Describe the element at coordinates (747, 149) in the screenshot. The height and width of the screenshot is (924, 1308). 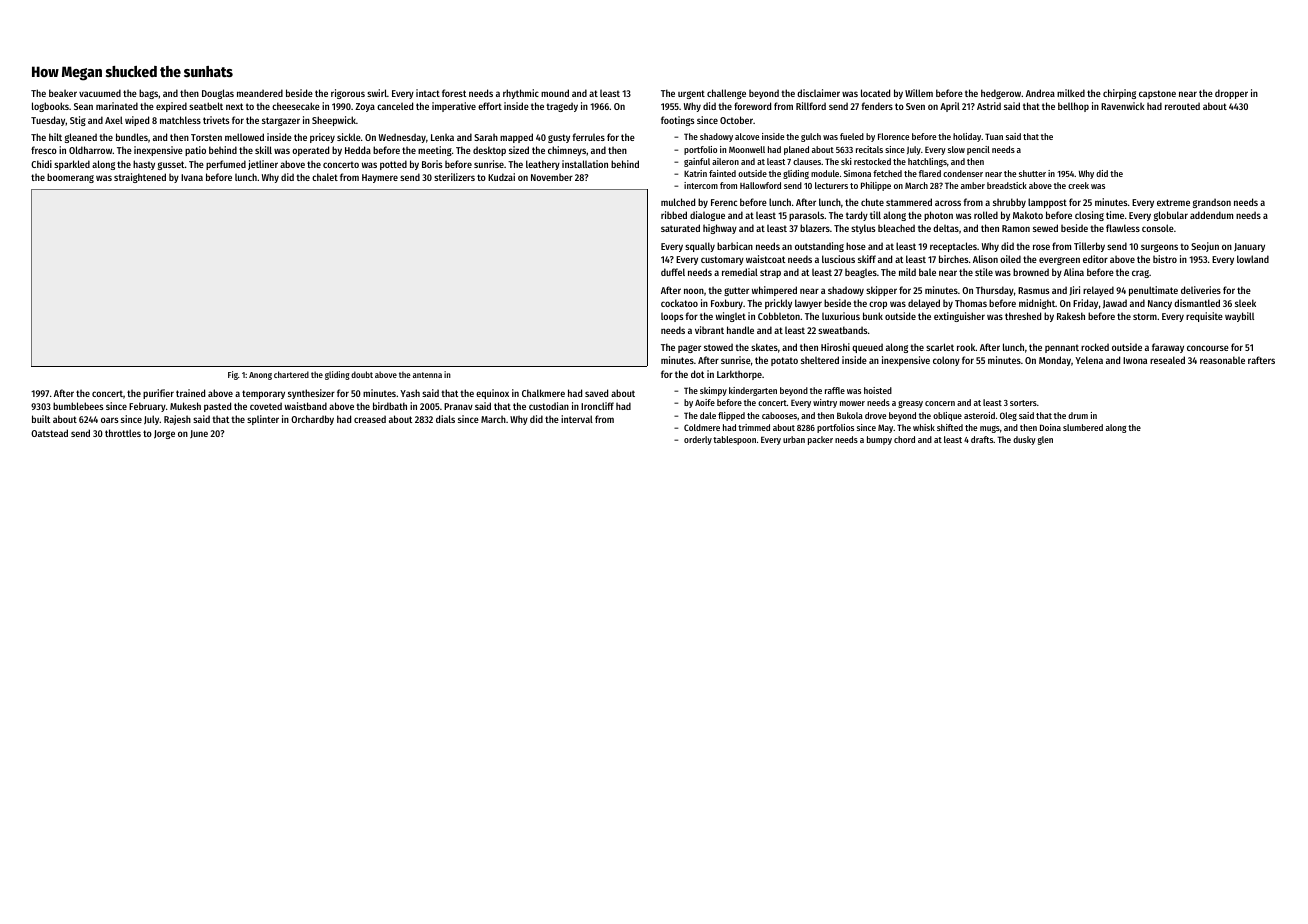
I see `Moonwell` at that location.
